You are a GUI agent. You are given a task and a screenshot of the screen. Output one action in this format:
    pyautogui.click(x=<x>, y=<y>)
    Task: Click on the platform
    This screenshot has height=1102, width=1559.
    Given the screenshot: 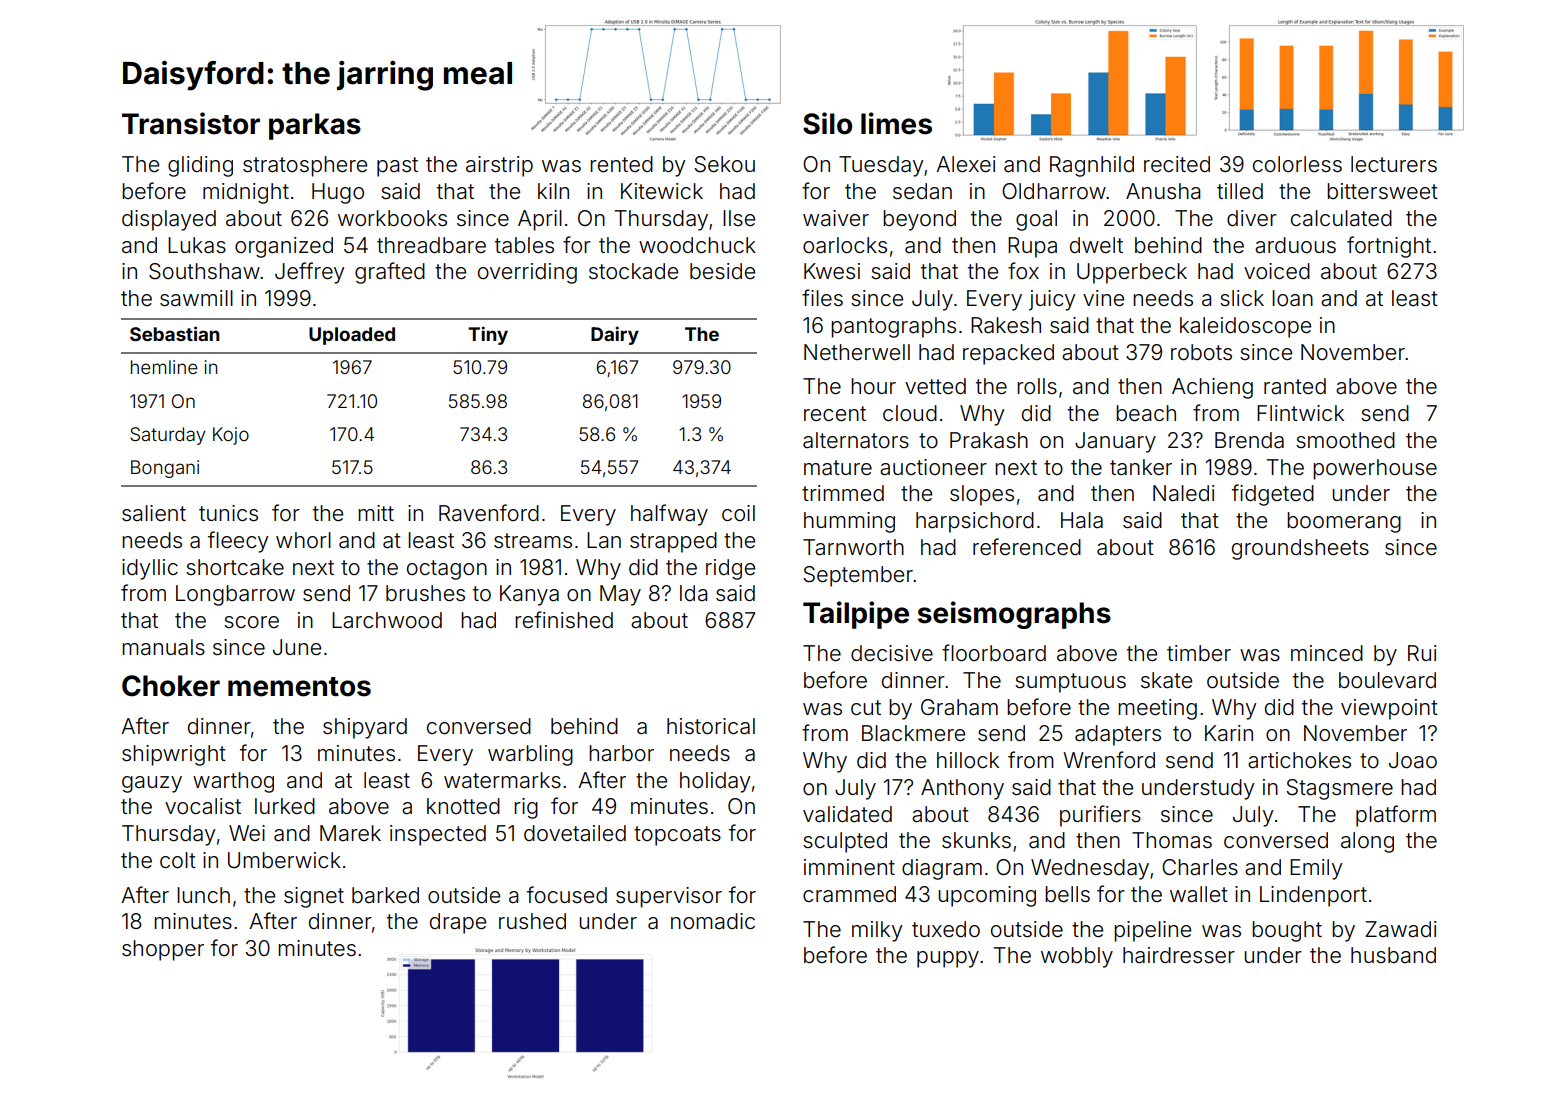 What is the action you would take?
    pyautogui.click(x=1396, y=816)
